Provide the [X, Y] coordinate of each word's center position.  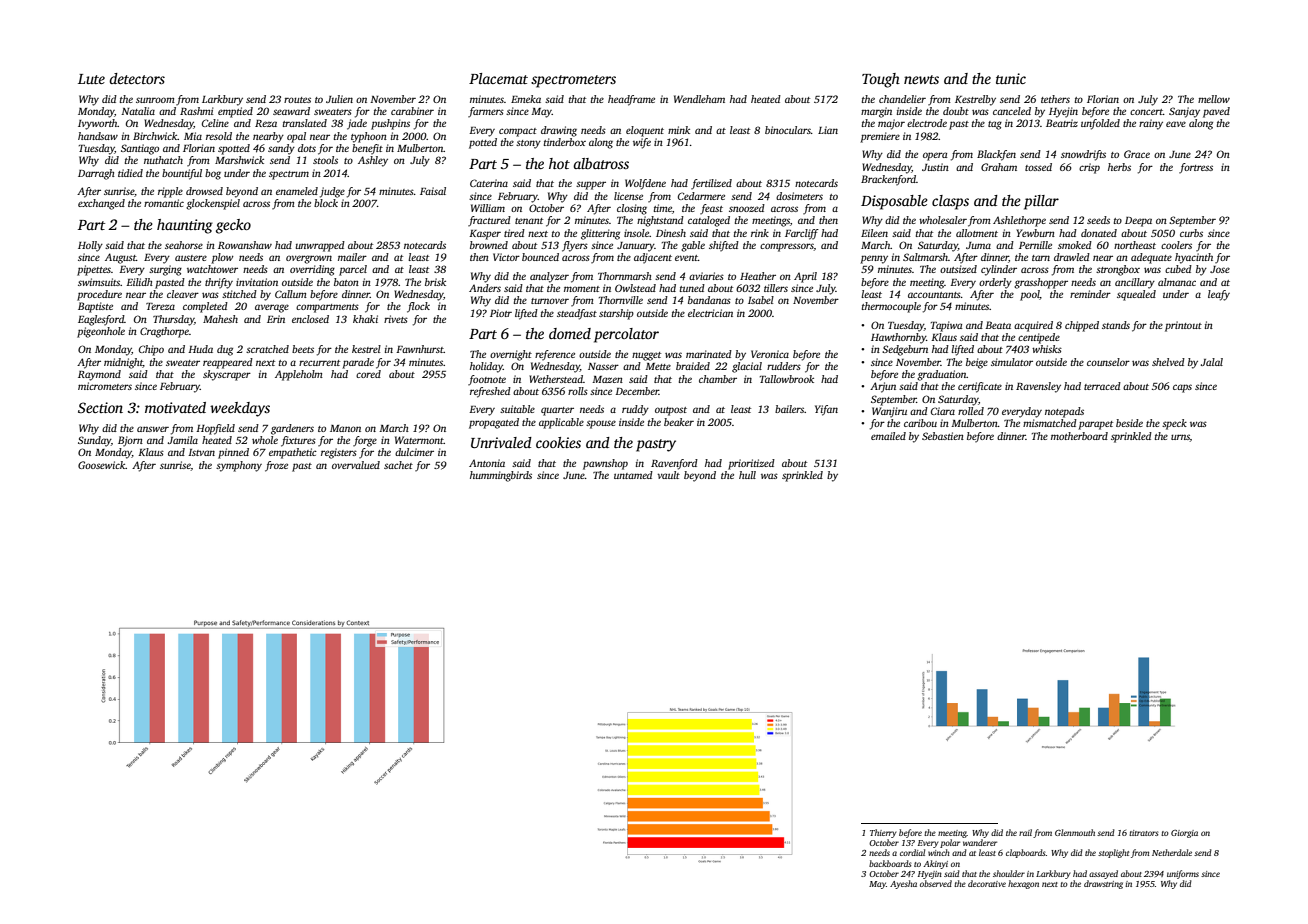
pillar [1041, 202]
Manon [345, 428]
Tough [881, 80]
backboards [890, 863]
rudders [784, 366]
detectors [137, 78]
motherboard [1079, 436]
